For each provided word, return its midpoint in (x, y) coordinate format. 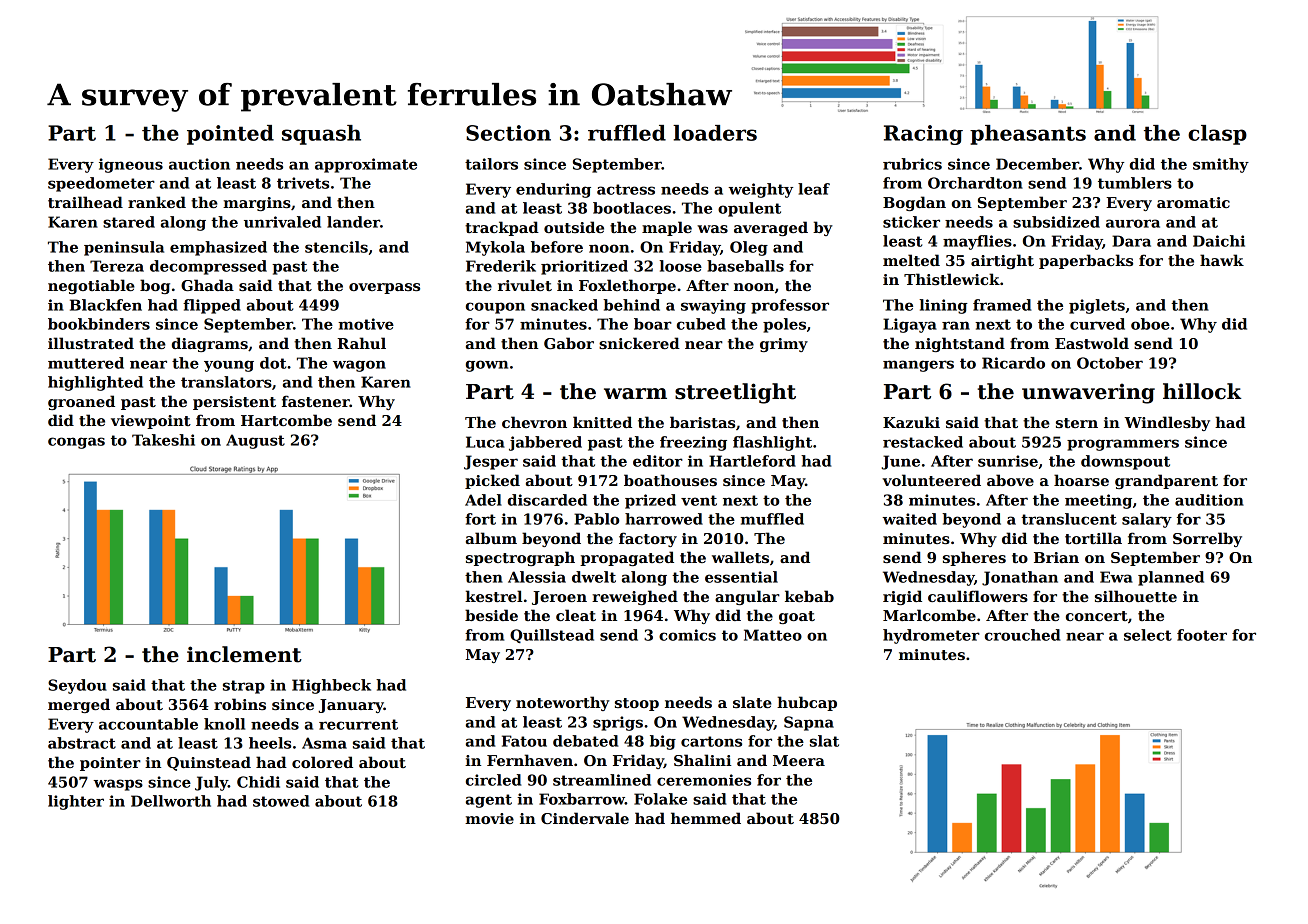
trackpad (502, 228)
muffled (772, 519)
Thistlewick (952, 279)
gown (487, 366)
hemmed (706, 818)
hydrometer (931, 636)
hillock (1202, 391)
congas (76, 443)
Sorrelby (1207, 539)
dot (273, 363)
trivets (303, 183)
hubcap (807, 703)
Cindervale (585, 818)
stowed (281, 801)
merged (79, 705)
